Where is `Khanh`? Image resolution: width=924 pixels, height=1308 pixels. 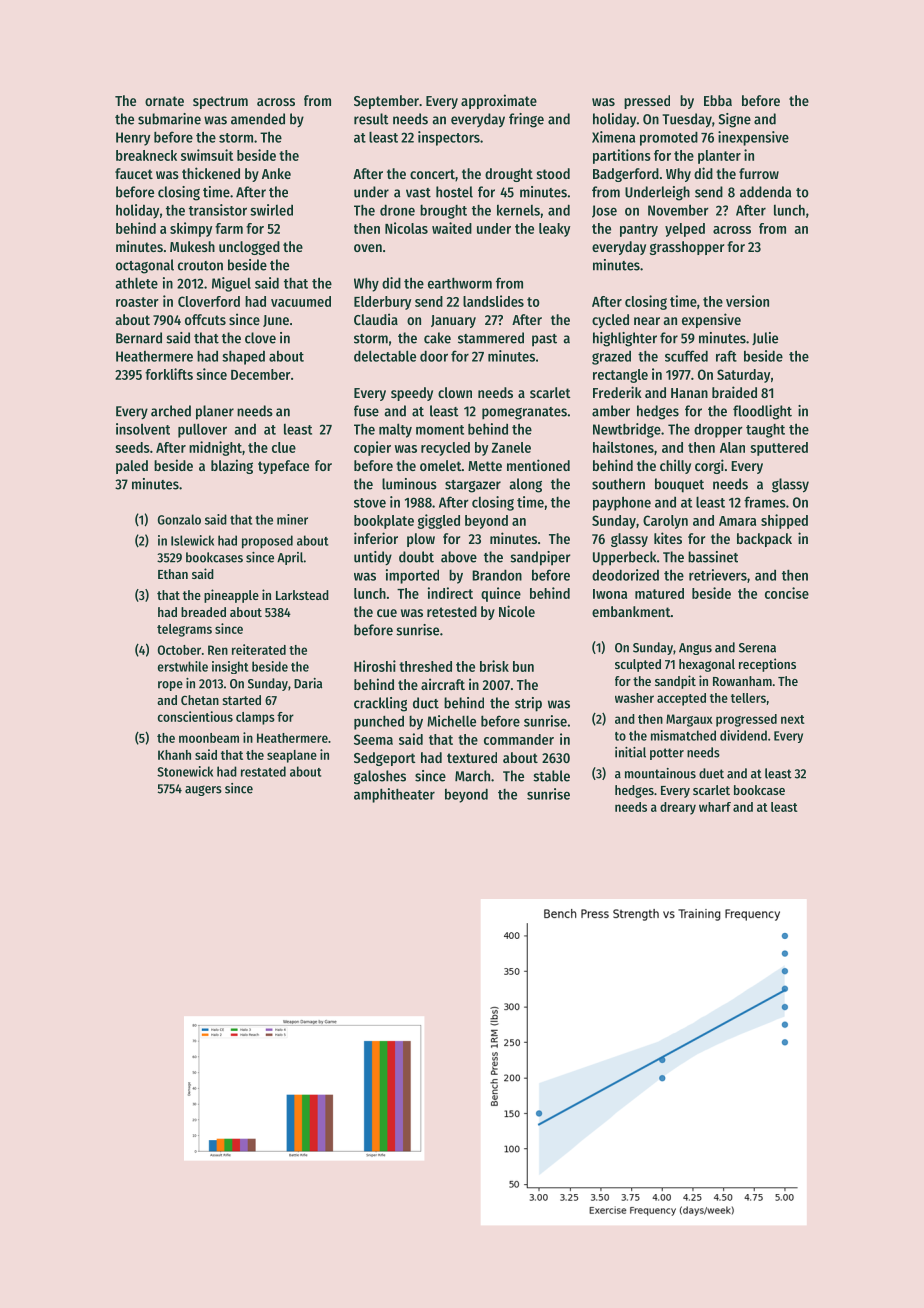
Khanh is located at coordinates (174, 755).
